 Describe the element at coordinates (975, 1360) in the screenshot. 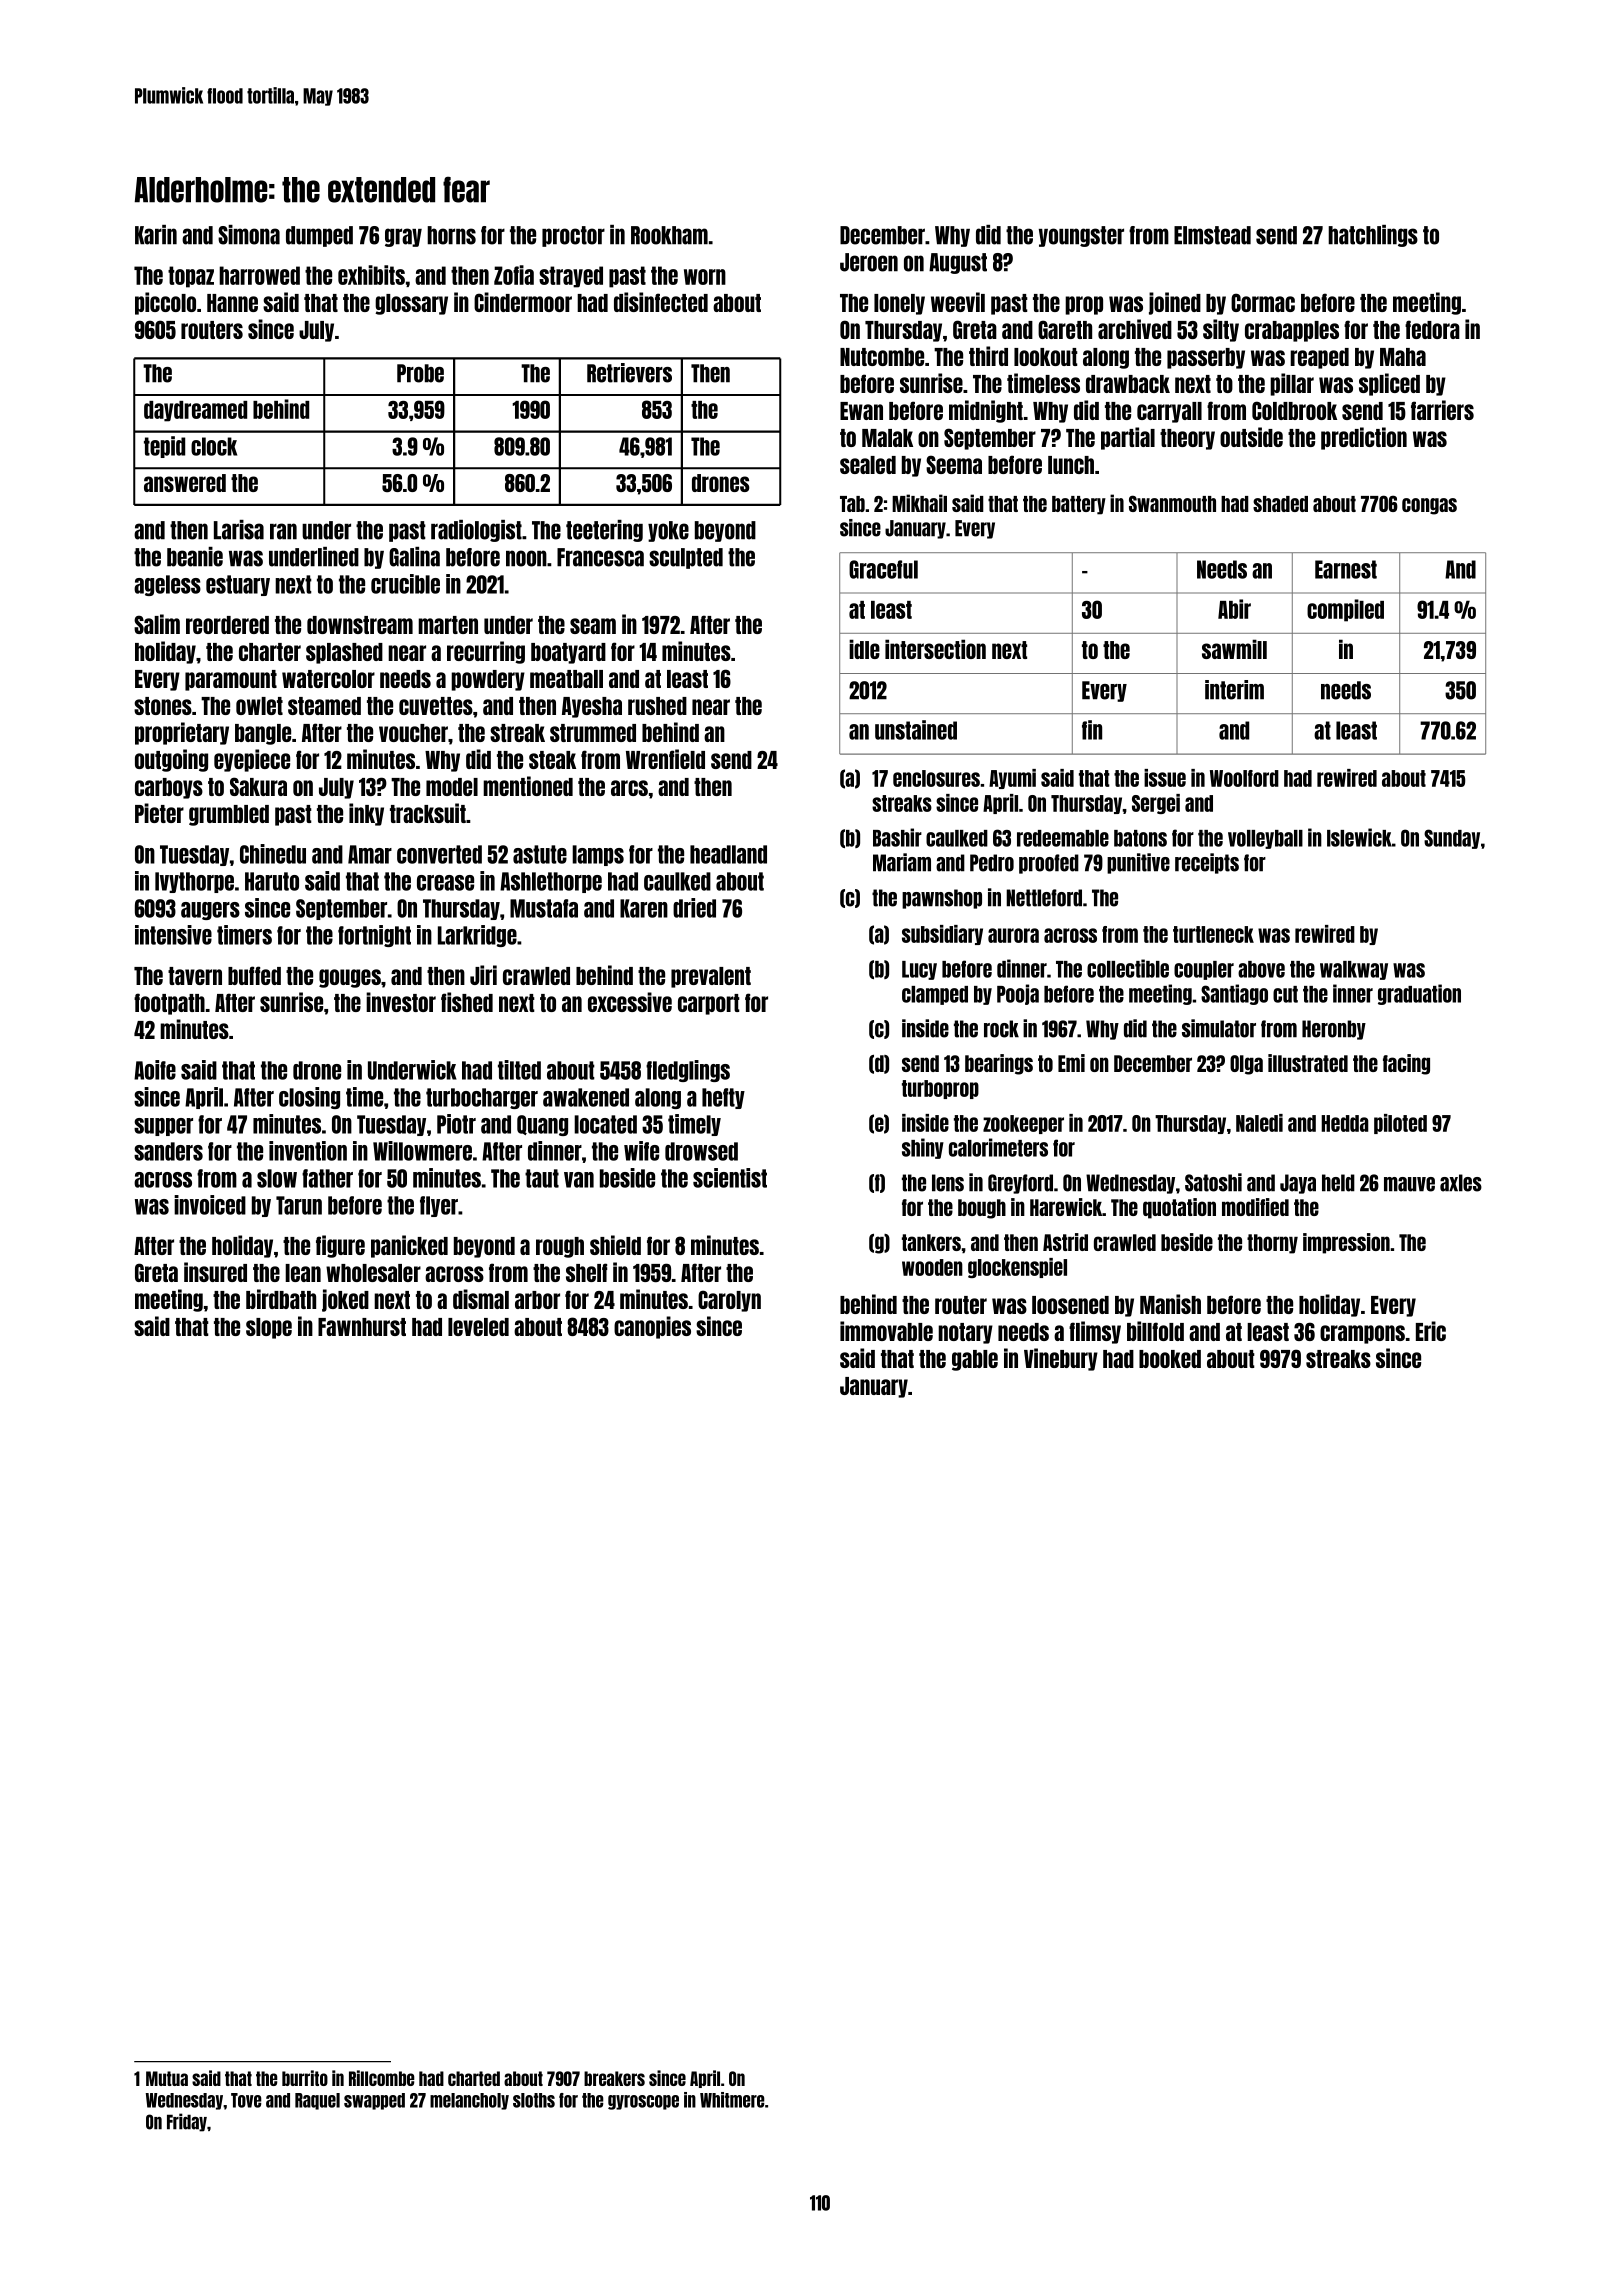

I see `gable` at that location.
